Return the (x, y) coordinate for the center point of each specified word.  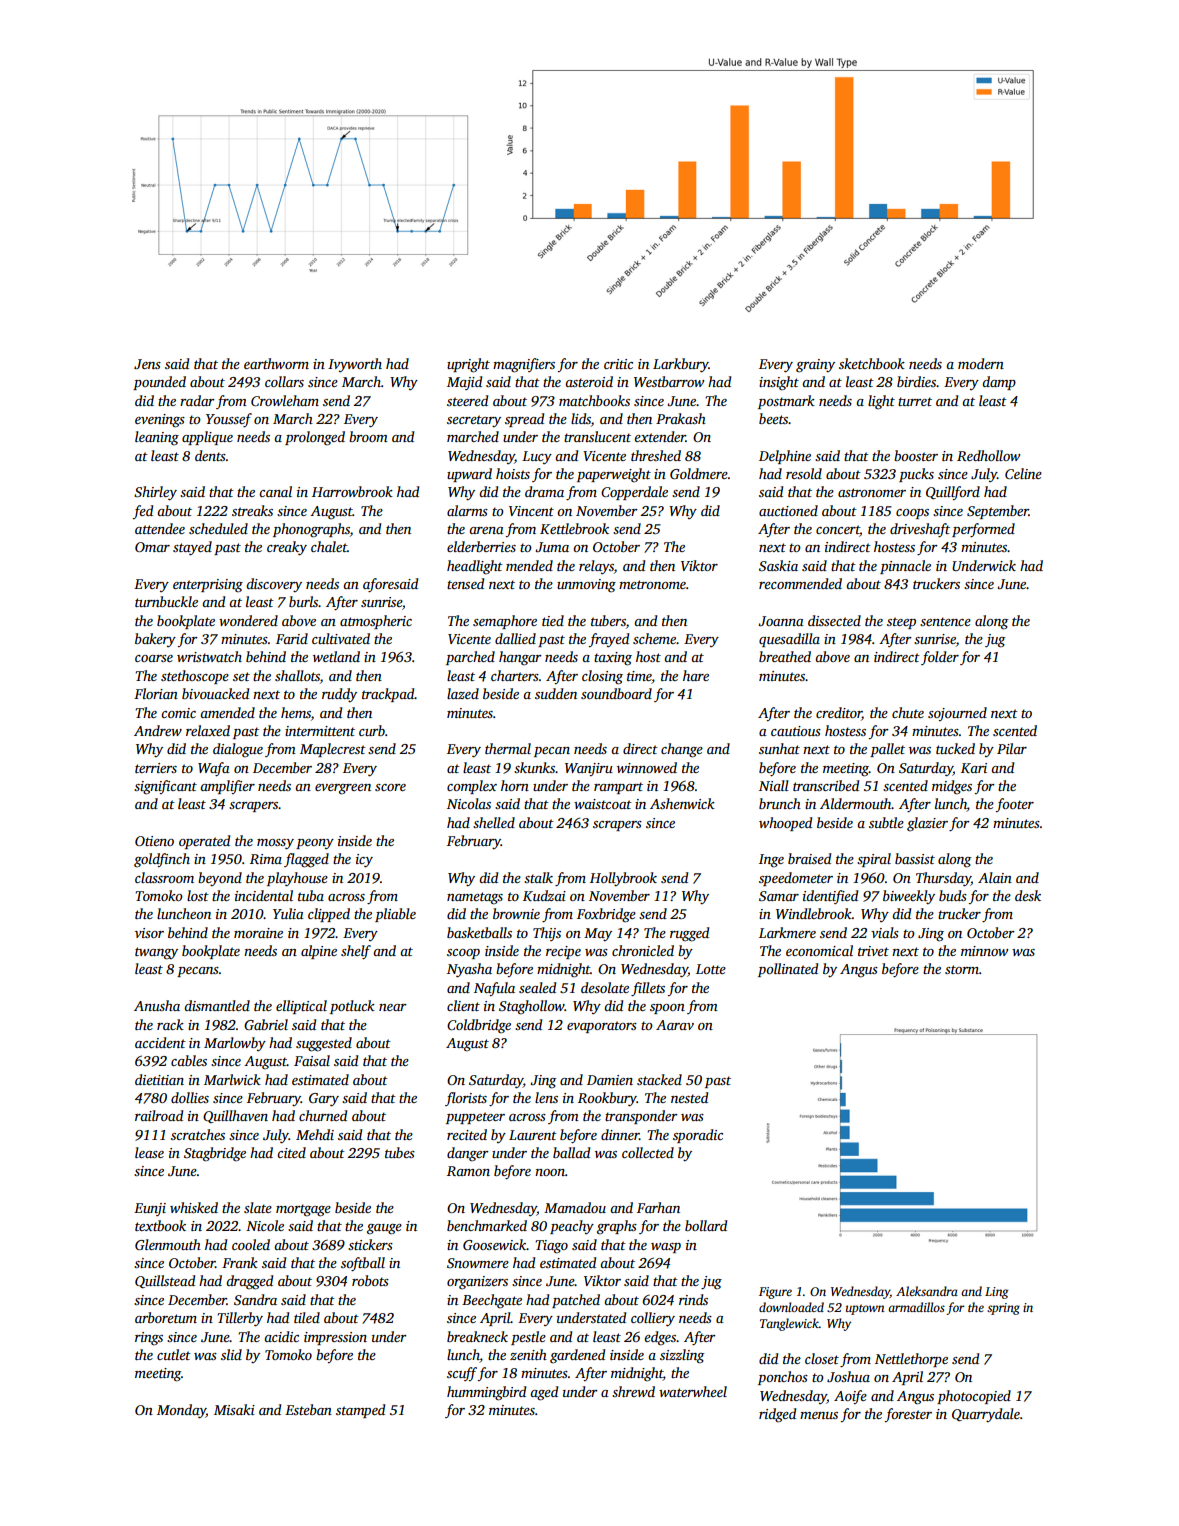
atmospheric (376, 622)
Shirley (155, 493)
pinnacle (905, 567)
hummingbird (486, 1393)
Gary (324, 1100)
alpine (319, 952)
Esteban (308, 1409)
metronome (652, 584)
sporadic (698, 1136)
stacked (659, 1079)
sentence (945, 621)
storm (962, 969)
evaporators (602, 1027)
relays (596, 567)
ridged (777, 1415)
